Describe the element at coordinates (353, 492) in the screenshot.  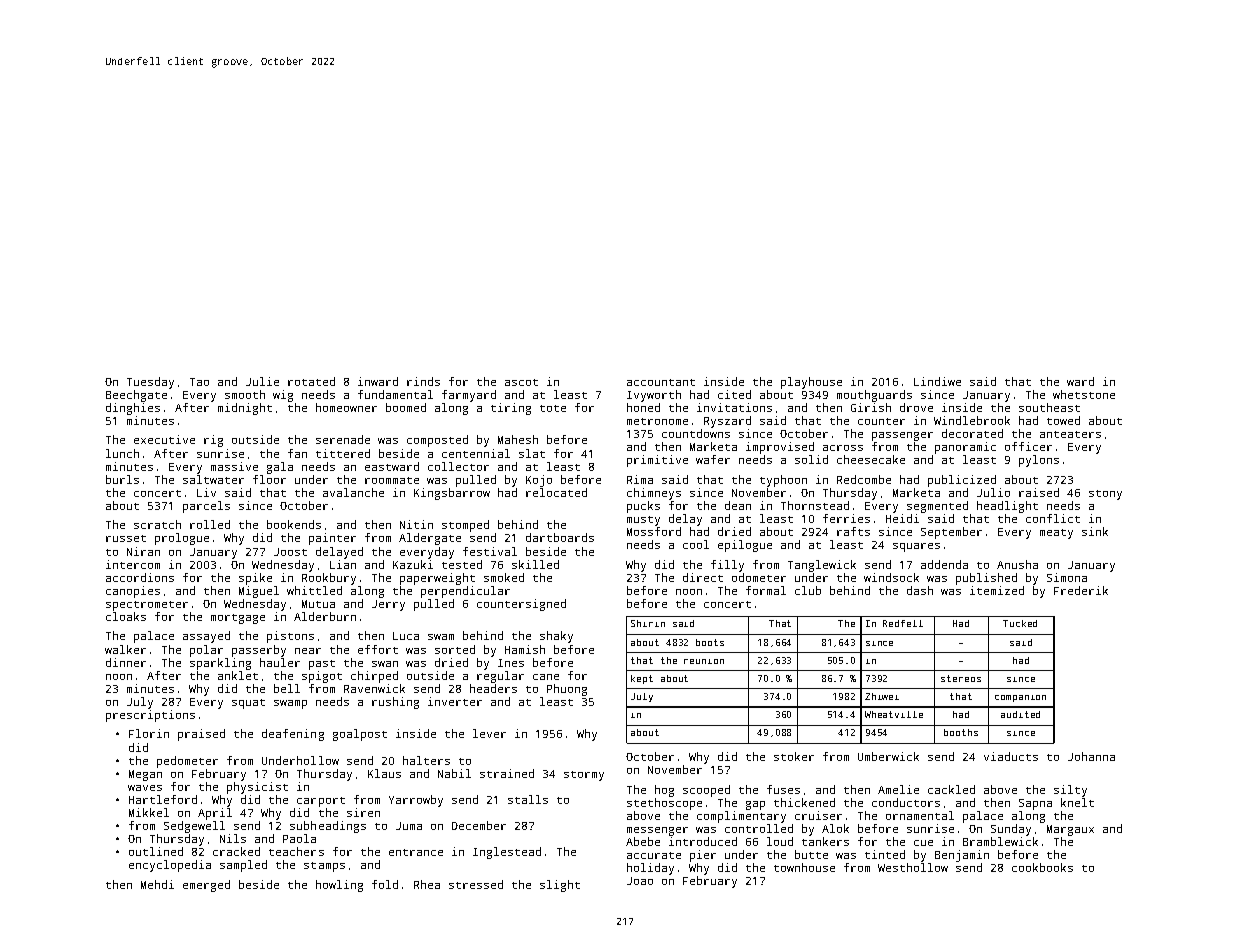
I see `avalanche` at that location.
